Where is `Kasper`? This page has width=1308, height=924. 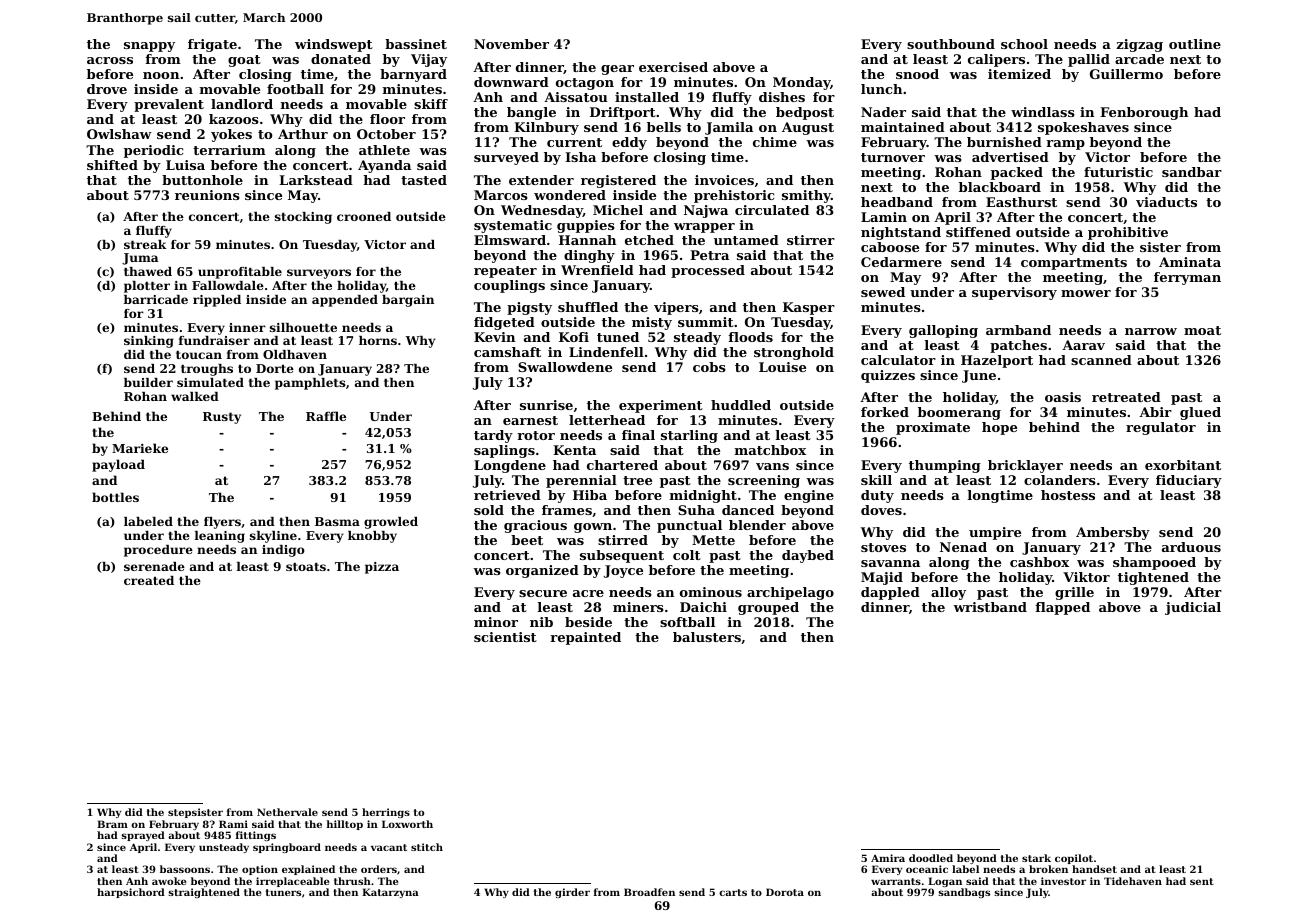 Kasper is located at coordinates (809, 308).
